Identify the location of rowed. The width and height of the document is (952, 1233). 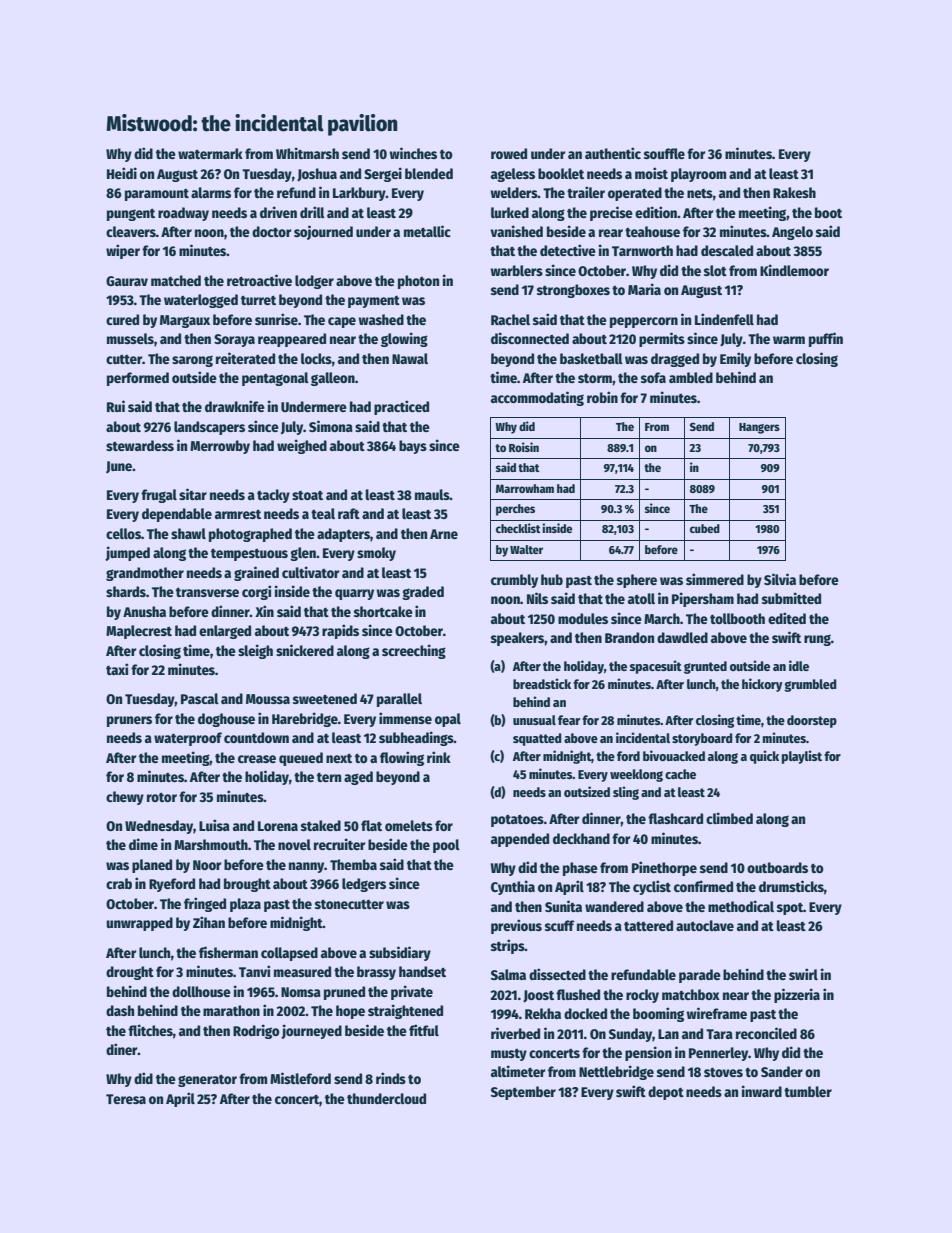
(509, 153).
